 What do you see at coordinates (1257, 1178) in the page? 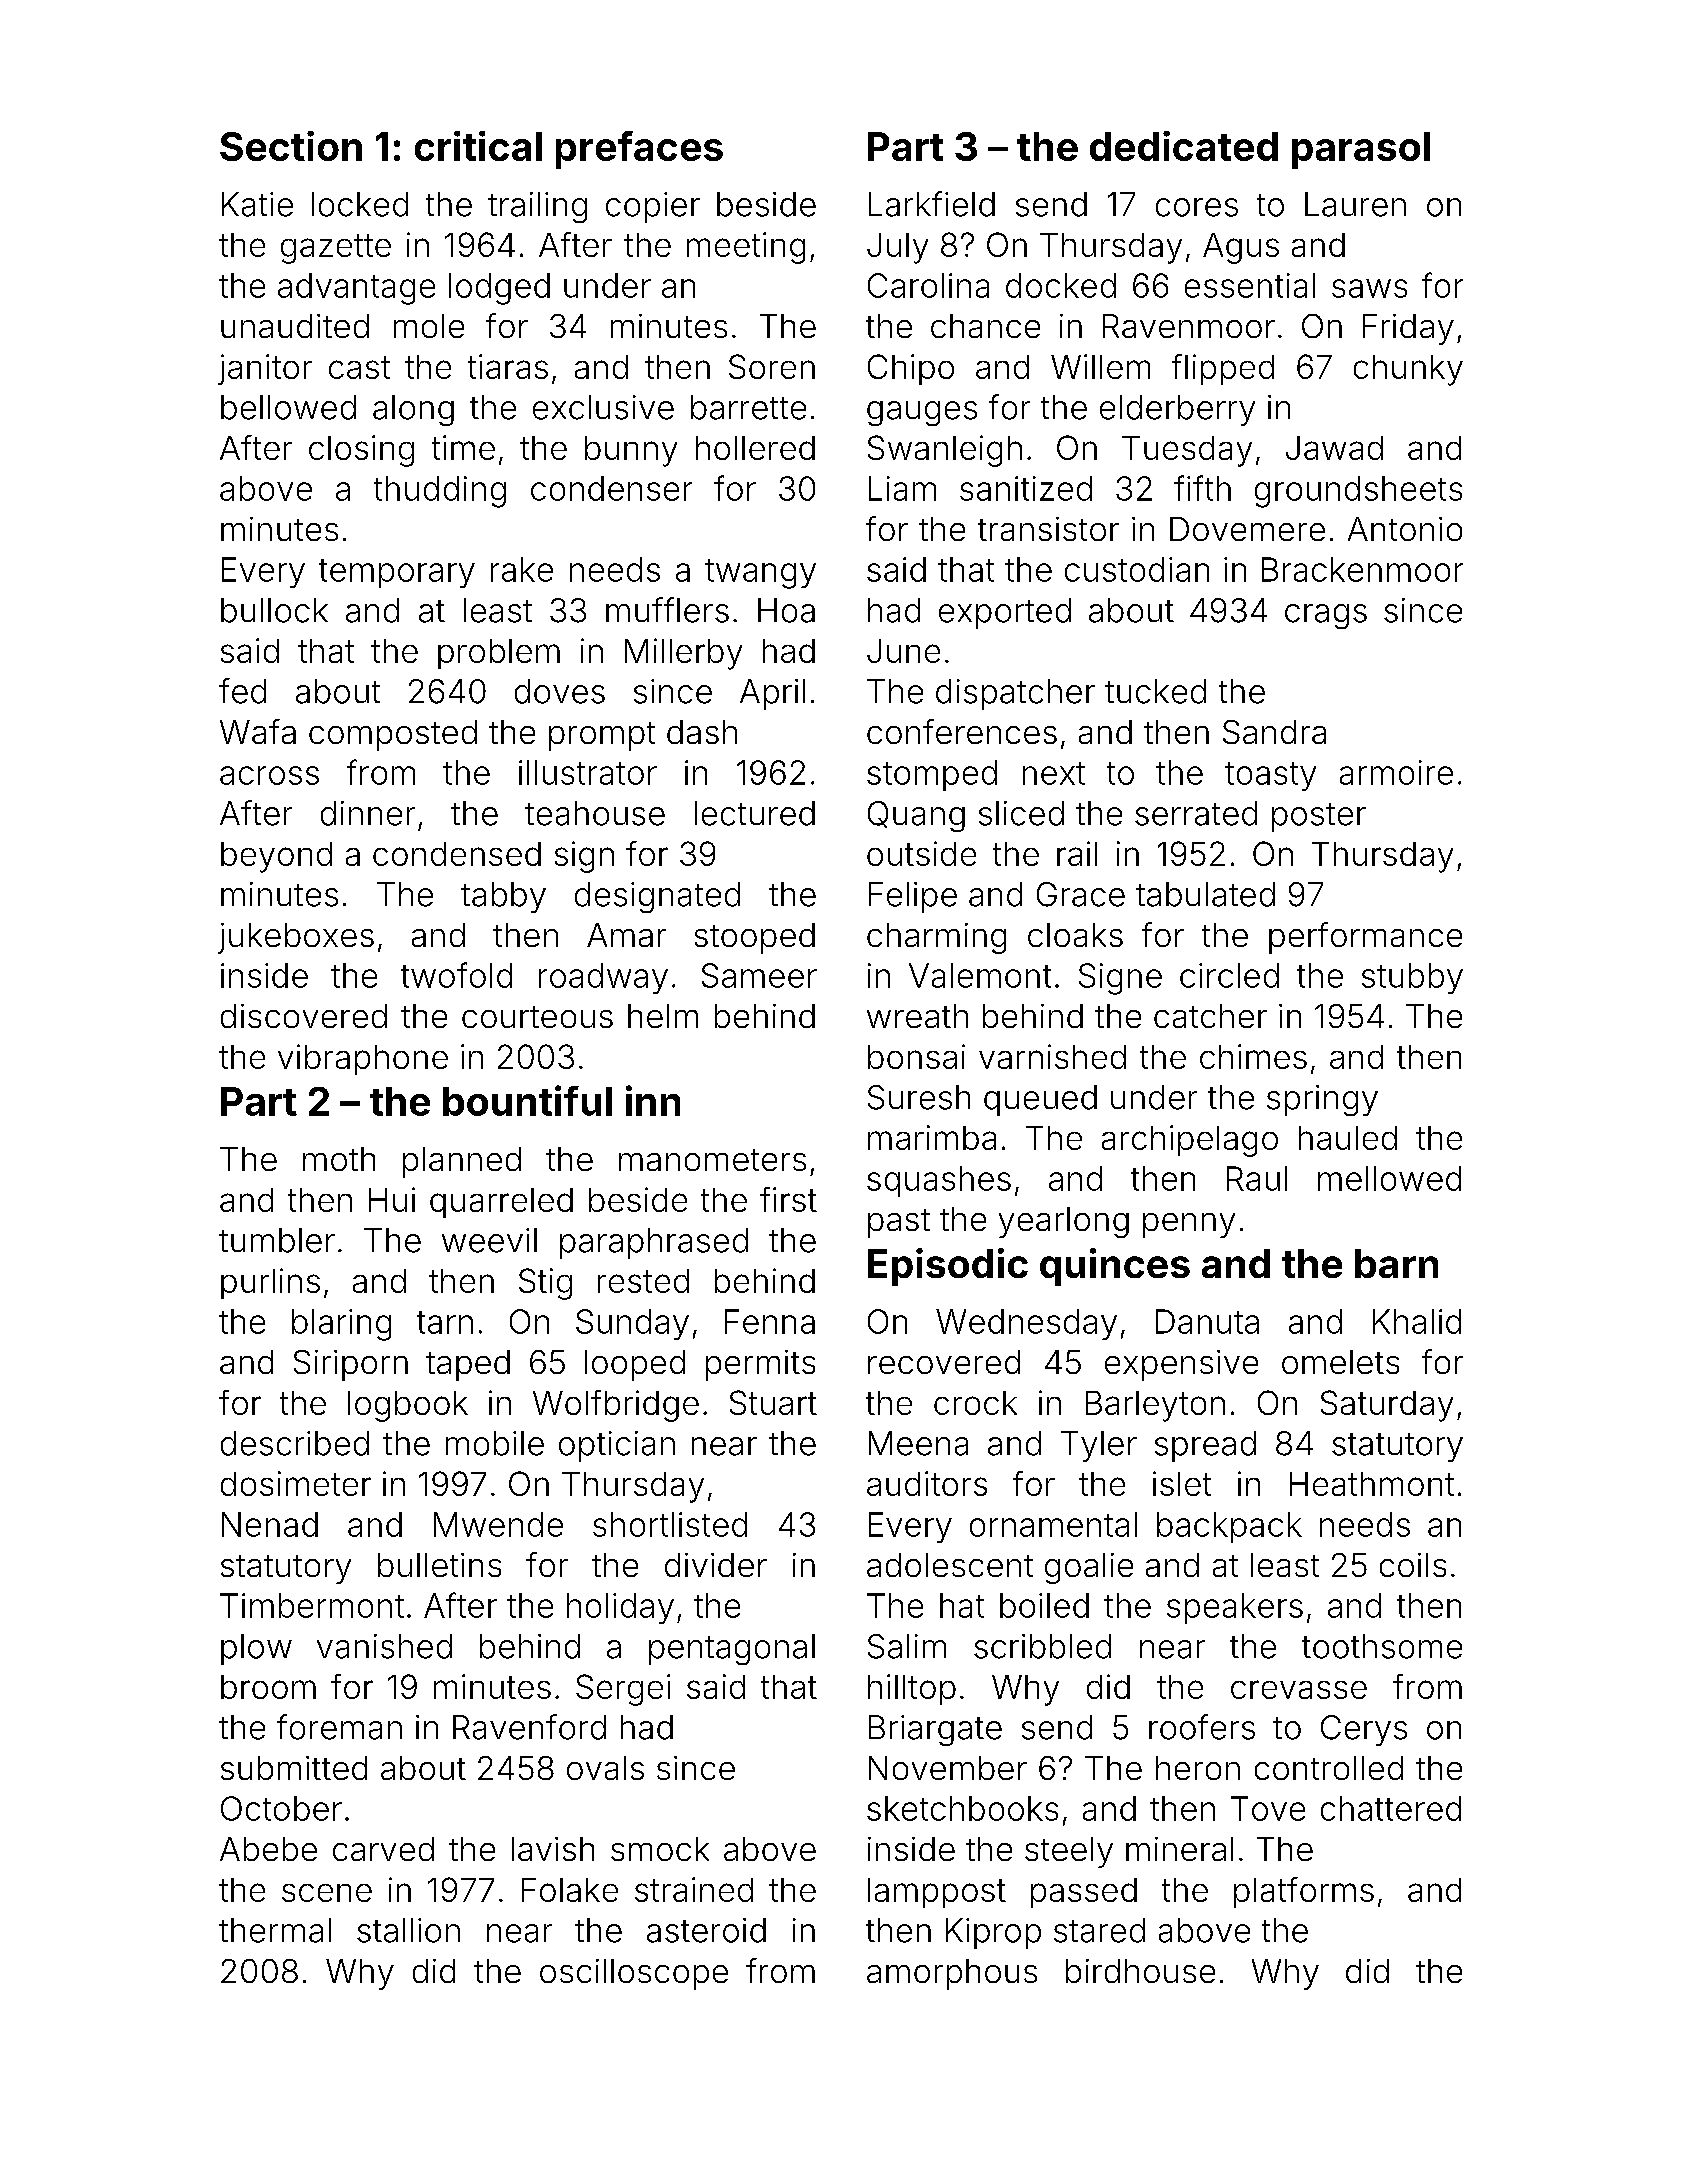
I see `Raul` at bounding box center [1257, 1178].
